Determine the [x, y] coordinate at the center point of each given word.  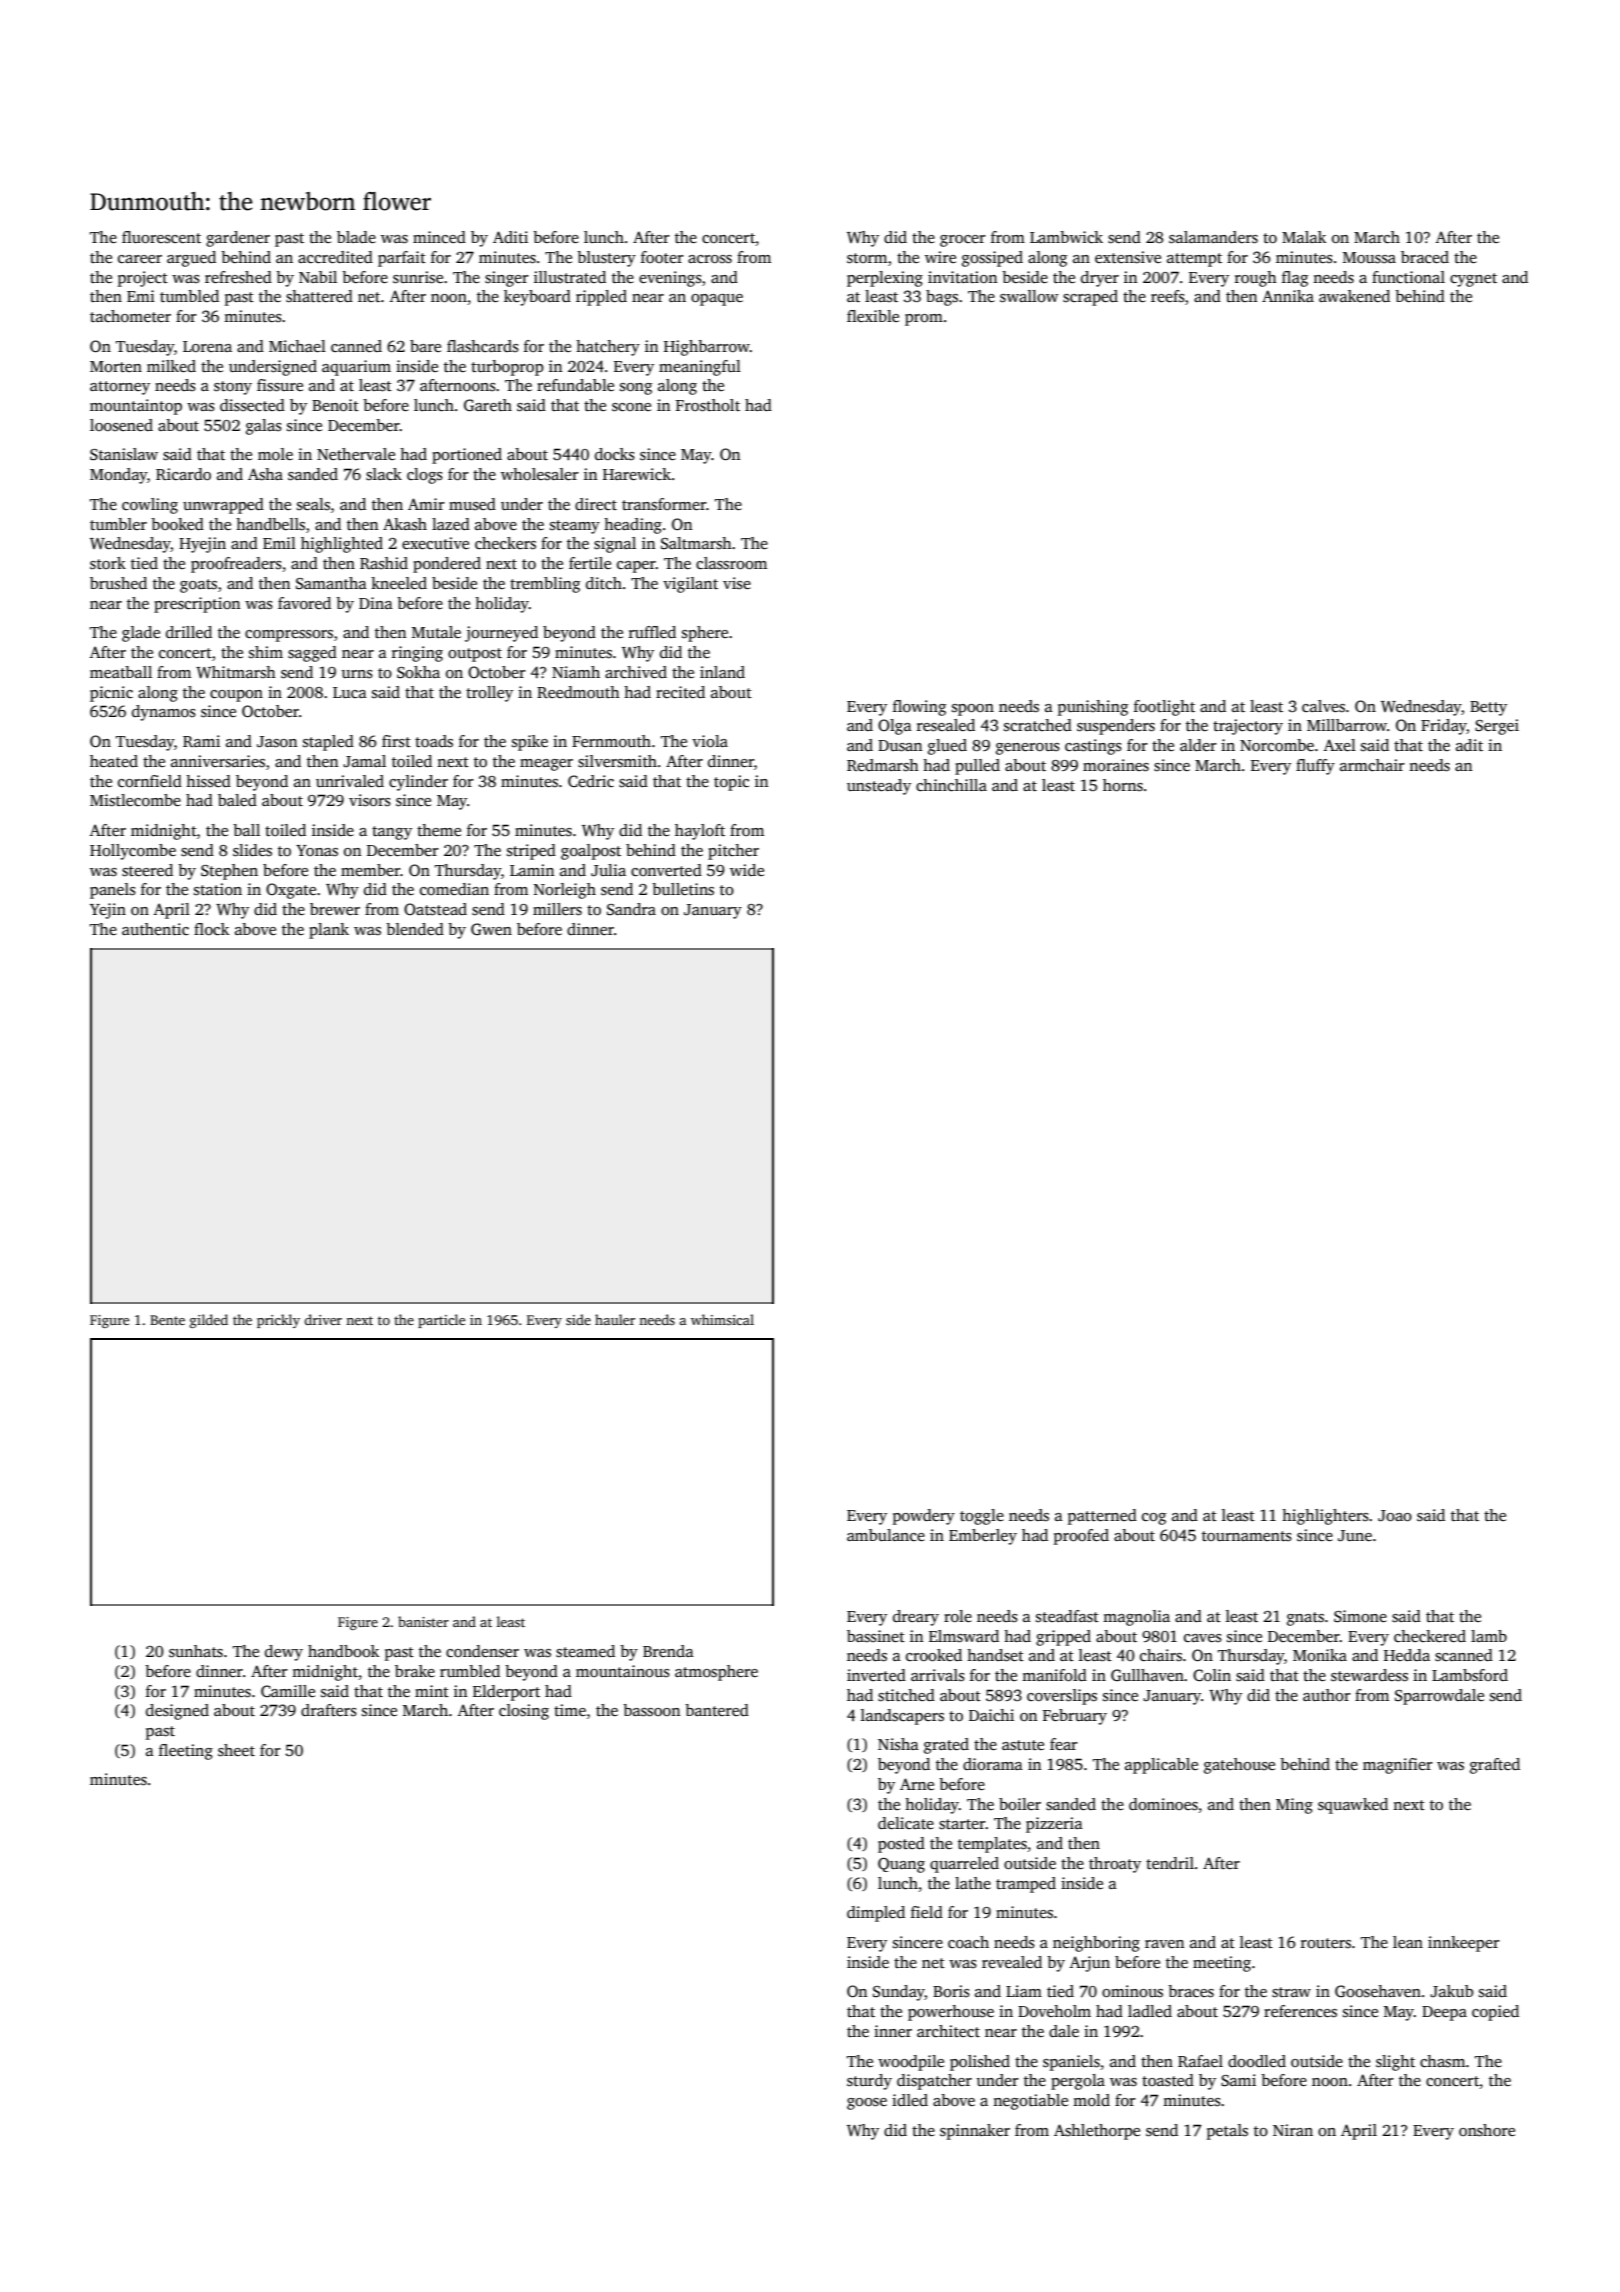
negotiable [1030, 2102]
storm [867, 258]
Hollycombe [133, 852]
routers [1326, 1943]
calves [1323, 706]
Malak [1304, 237]
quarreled [964, 1865]
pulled [977, 767]
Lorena [207, 346]
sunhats [196, 1651]
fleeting [186, 1752]
